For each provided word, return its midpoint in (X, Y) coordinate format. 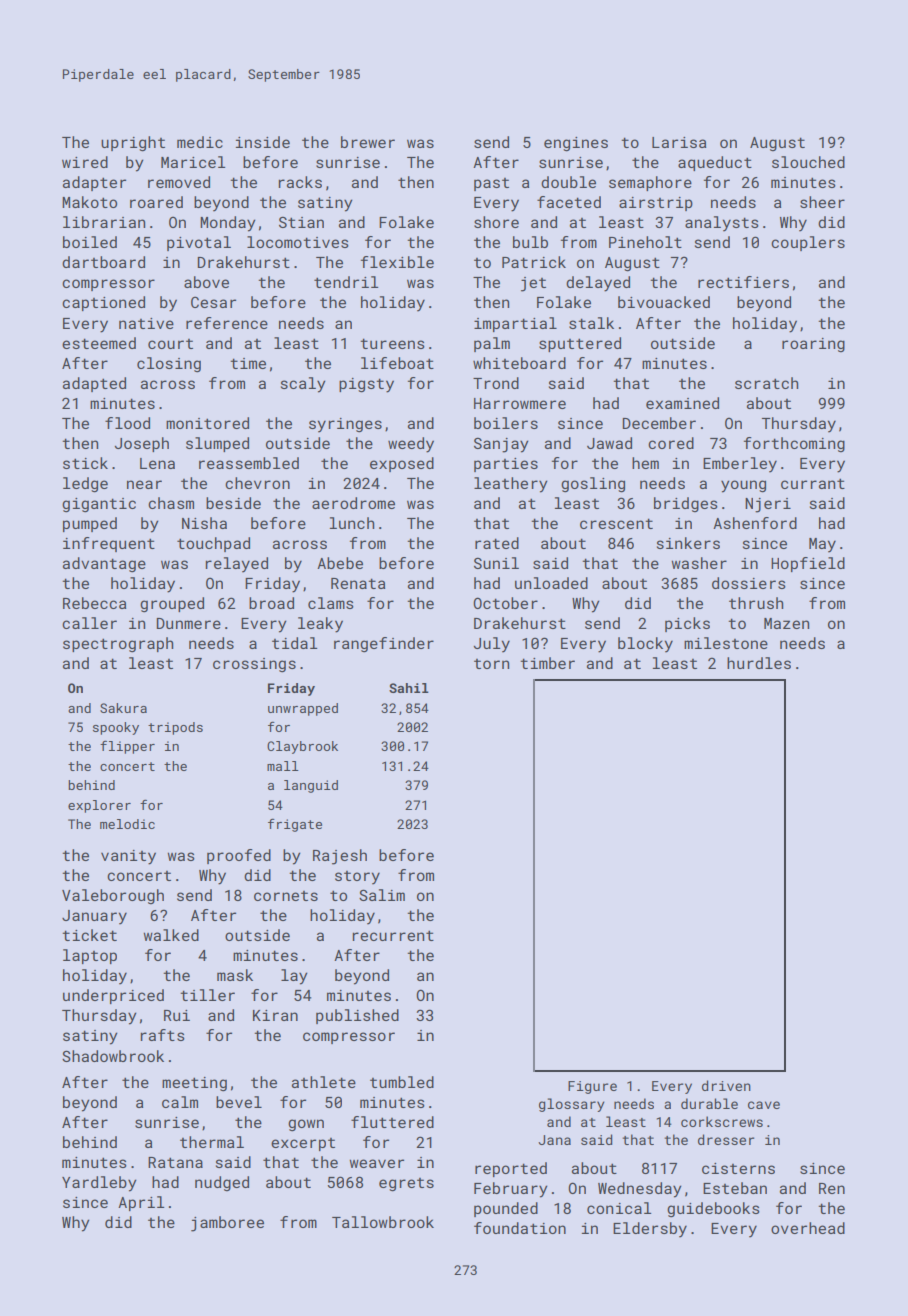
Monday (227, 224)
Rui (177, 1015)
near (144, 484)
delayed (598, 284)
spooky (116, 728)
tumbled (402, 1082)
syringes (345, 425)
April (141, 1203)
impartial (515, 324)
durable (709, 1103)
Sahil (409, 688)
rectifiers (743, 282)
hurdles (759, 663)
